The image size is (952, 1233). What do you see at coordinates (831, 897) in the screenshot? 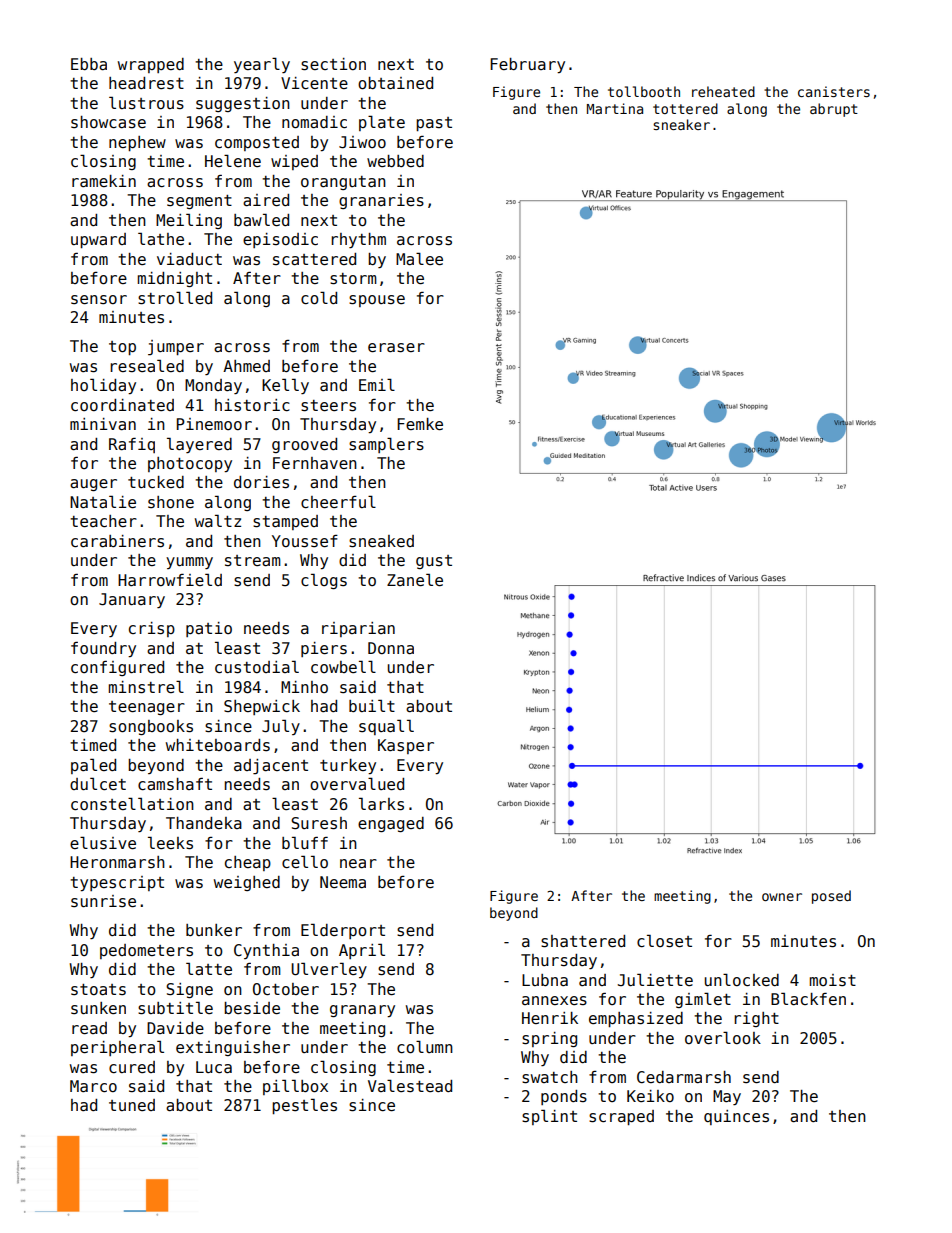
I see `posed` at bounding box center [831, 897].
